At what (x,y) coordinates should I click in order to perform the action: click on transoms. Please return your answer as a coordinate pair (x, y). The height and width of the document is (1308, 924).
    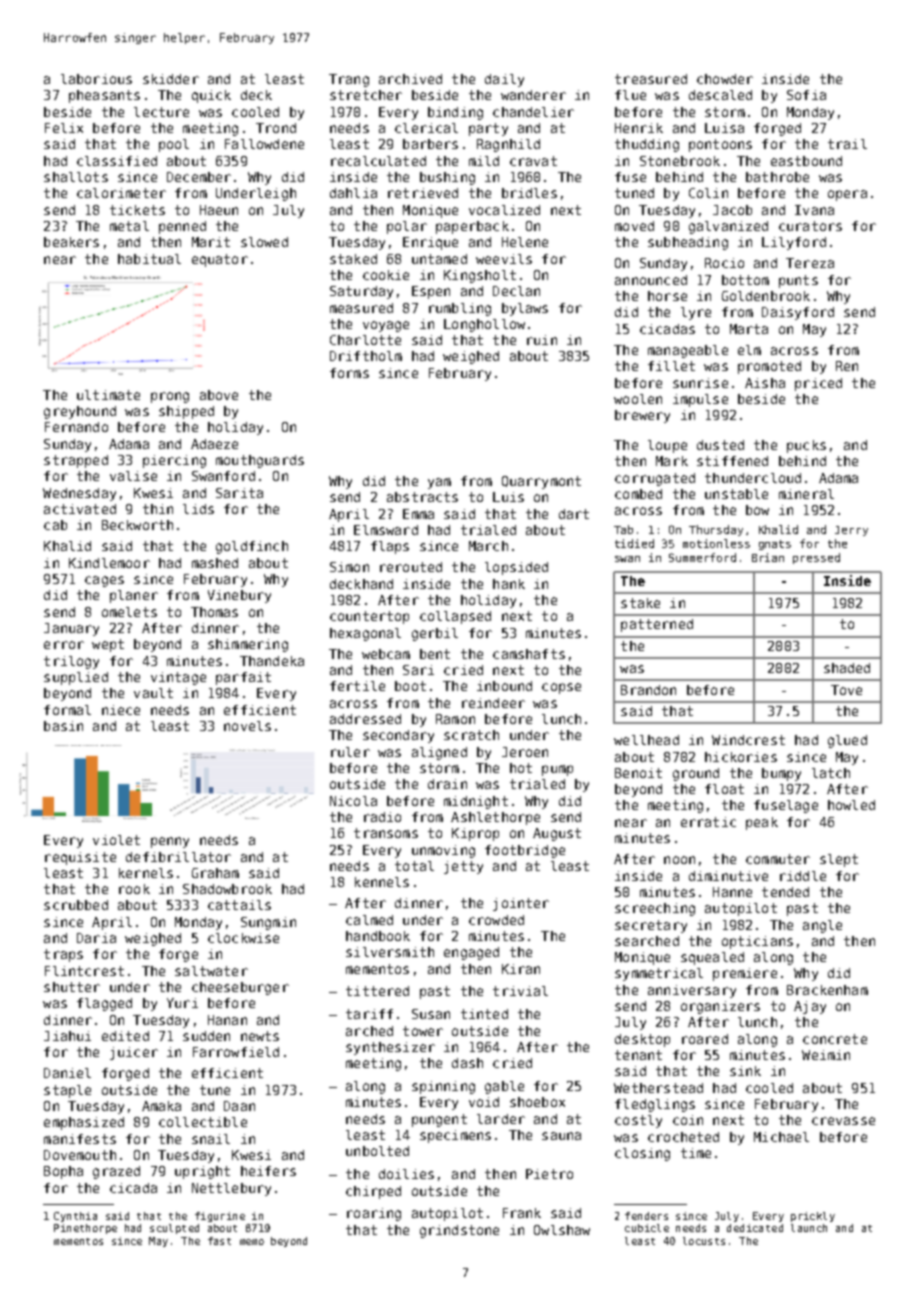
    Looking at the image, I should click on (386, 833).
